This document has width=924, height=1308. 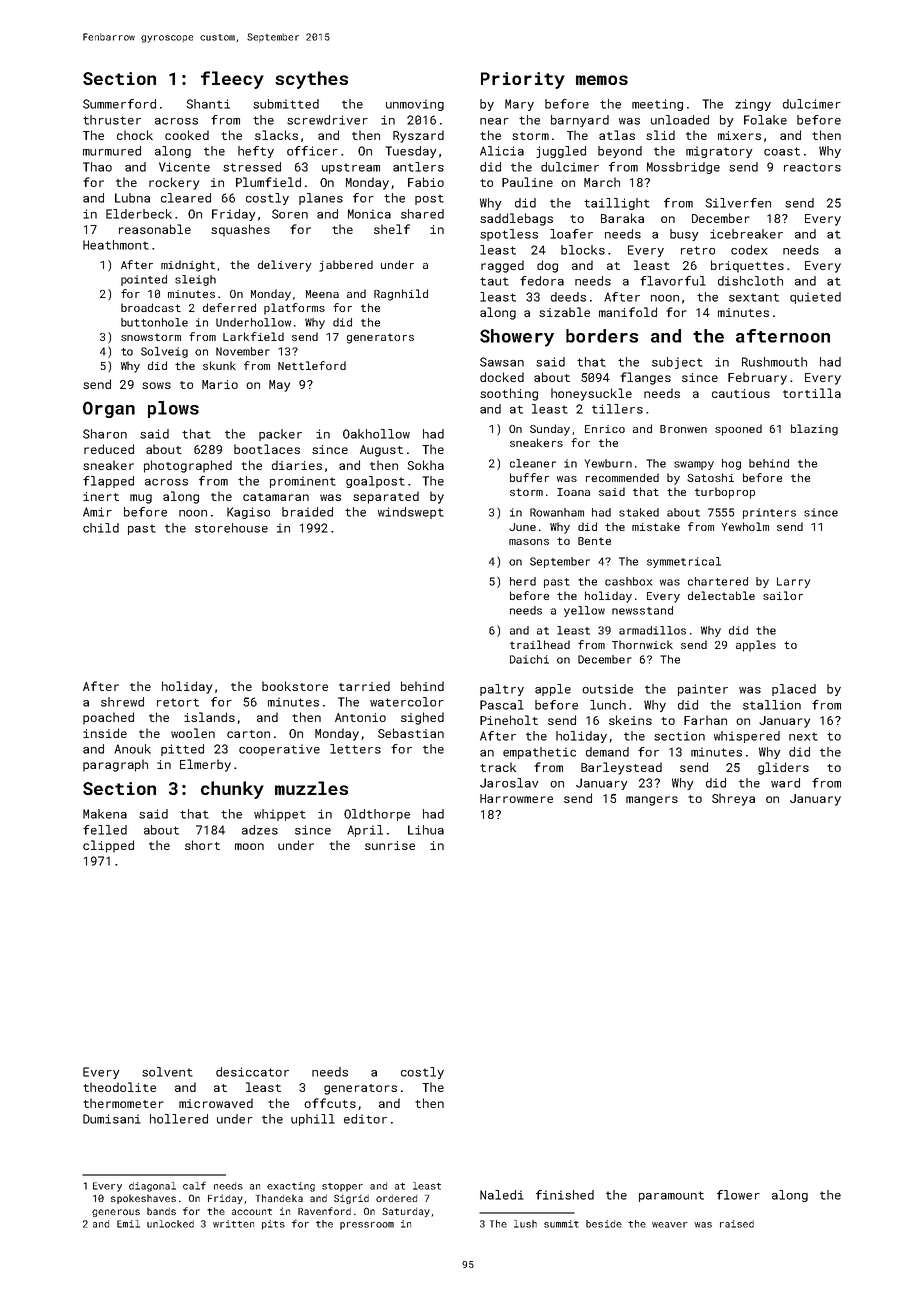 I want to click on adzes, so click(x=260, y=830).
